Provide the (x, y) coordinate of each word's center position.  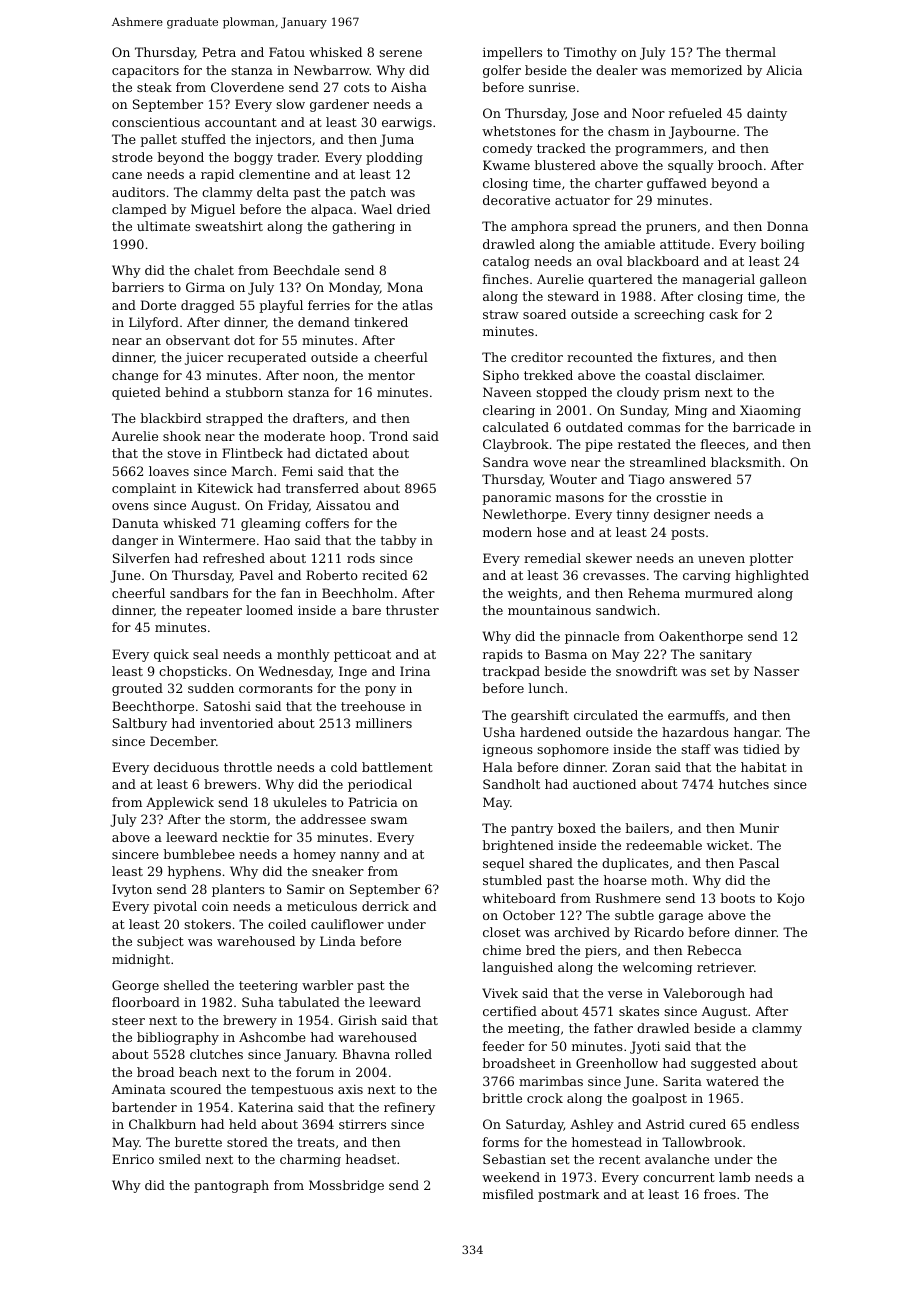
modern (507, 532)
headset (371, 1159)
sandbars (199, 593)
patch (368, 193)
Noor (648, 113)
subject (160, 942)
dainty (767, 114)
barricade (764, 427)
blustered (565, 165)
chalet (214, 270)
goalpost (659, 1099)
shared (551, 863)
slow (290, 104)
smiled (180, 1159)
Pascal (759, 863)
